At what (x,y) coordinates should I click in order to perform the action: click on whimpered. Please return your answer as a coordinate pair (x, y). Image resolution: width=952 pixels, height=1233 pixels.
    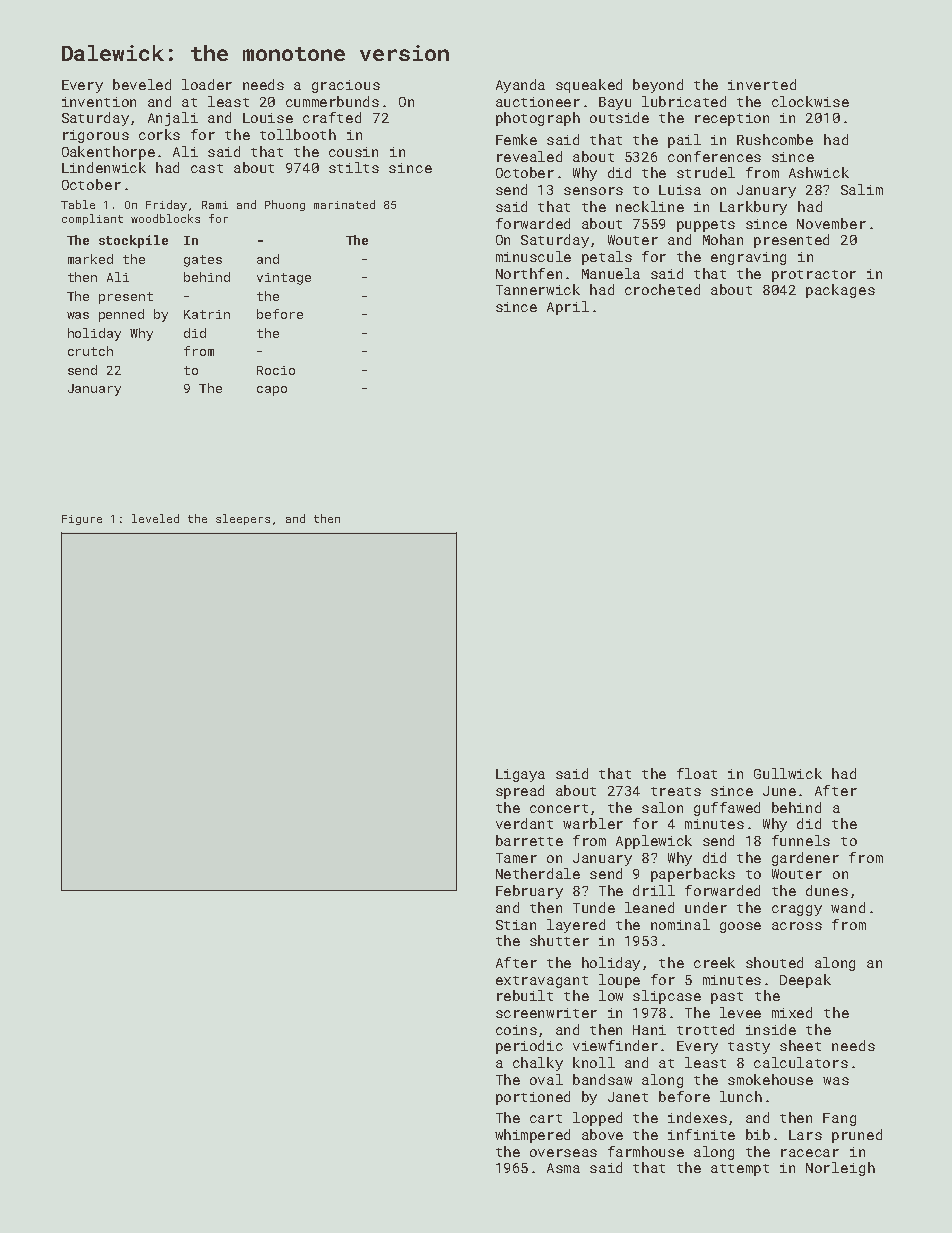
    Looking at the image, I should click on (532, 1136).
